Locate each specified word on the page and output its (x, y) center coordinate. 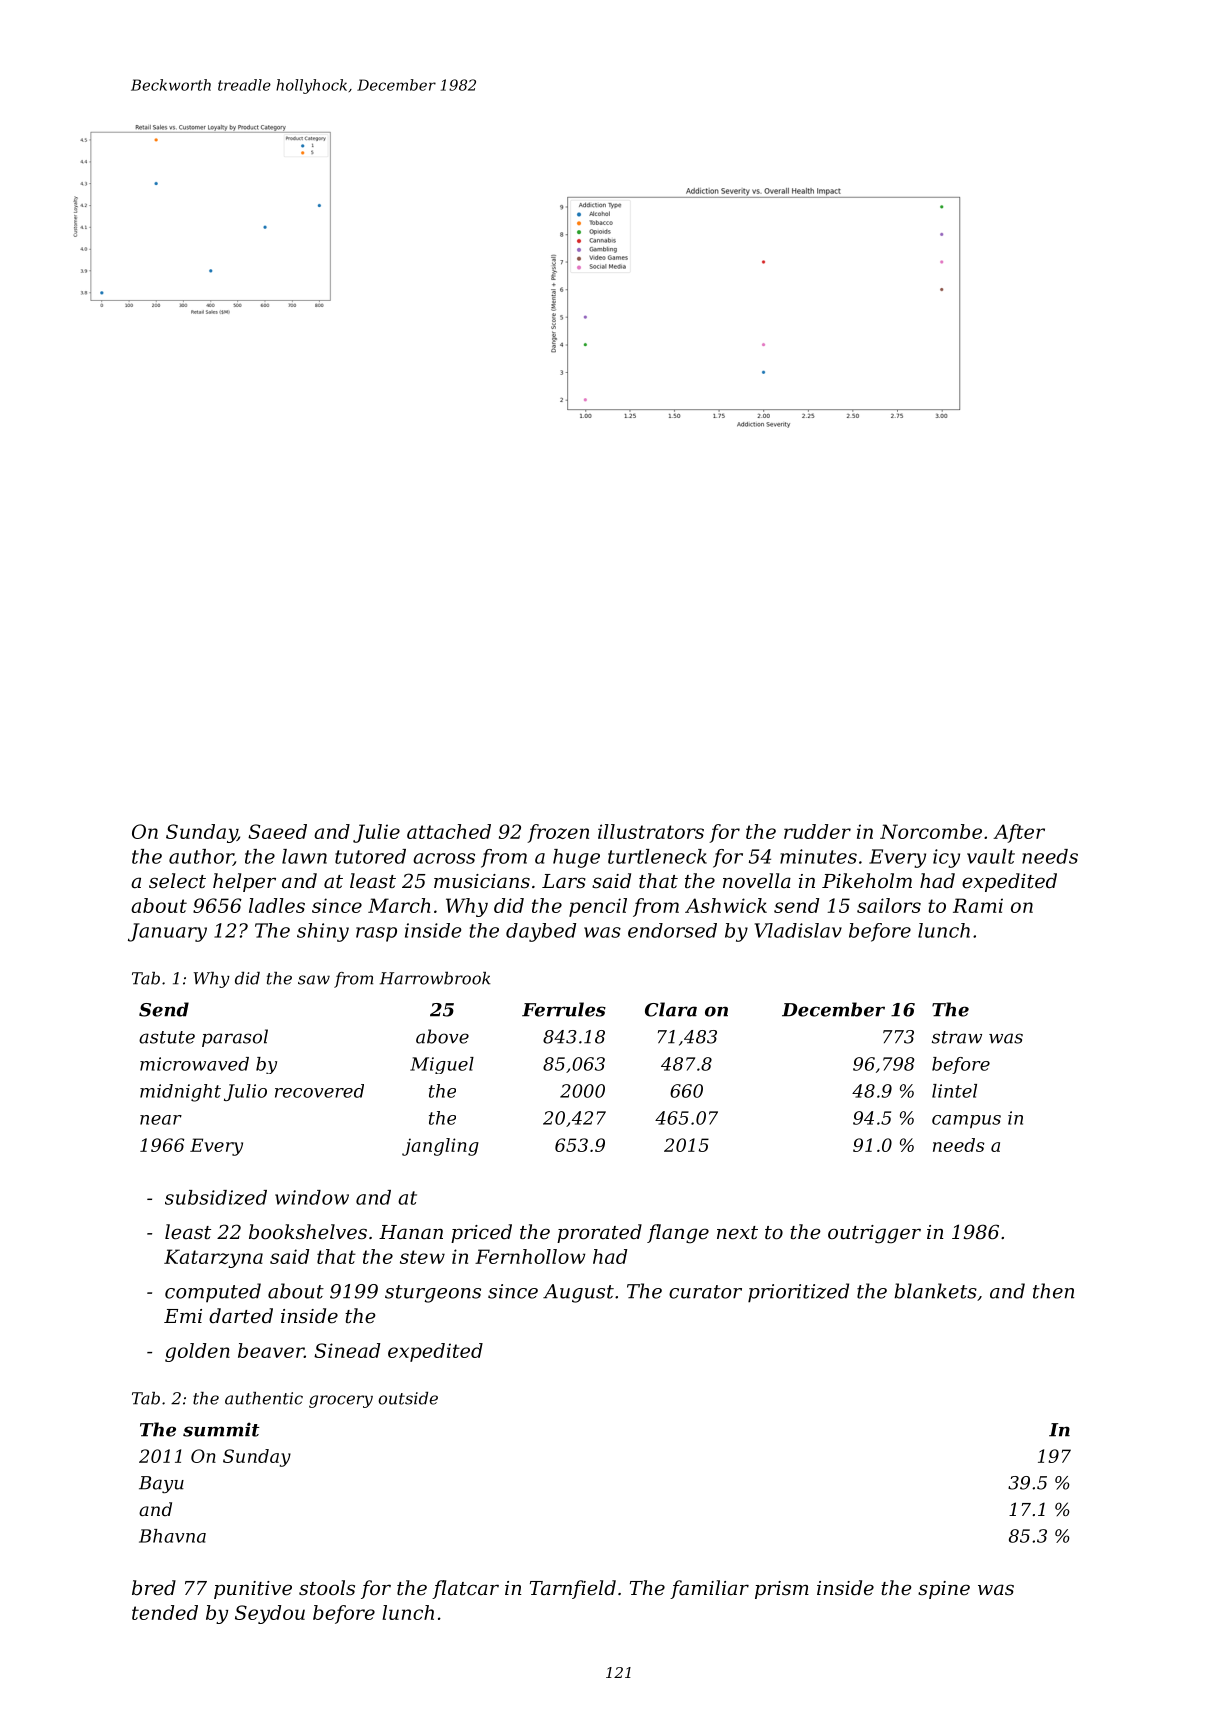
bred (154, 1588)
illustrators (651, 831)
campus (966, 1121)
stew (422, 1257)
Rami (978, 905)
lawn (304, 856)
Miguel (442, 1065)
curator (705, 1292)
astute (167, 1037)
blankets (935, 1291)
